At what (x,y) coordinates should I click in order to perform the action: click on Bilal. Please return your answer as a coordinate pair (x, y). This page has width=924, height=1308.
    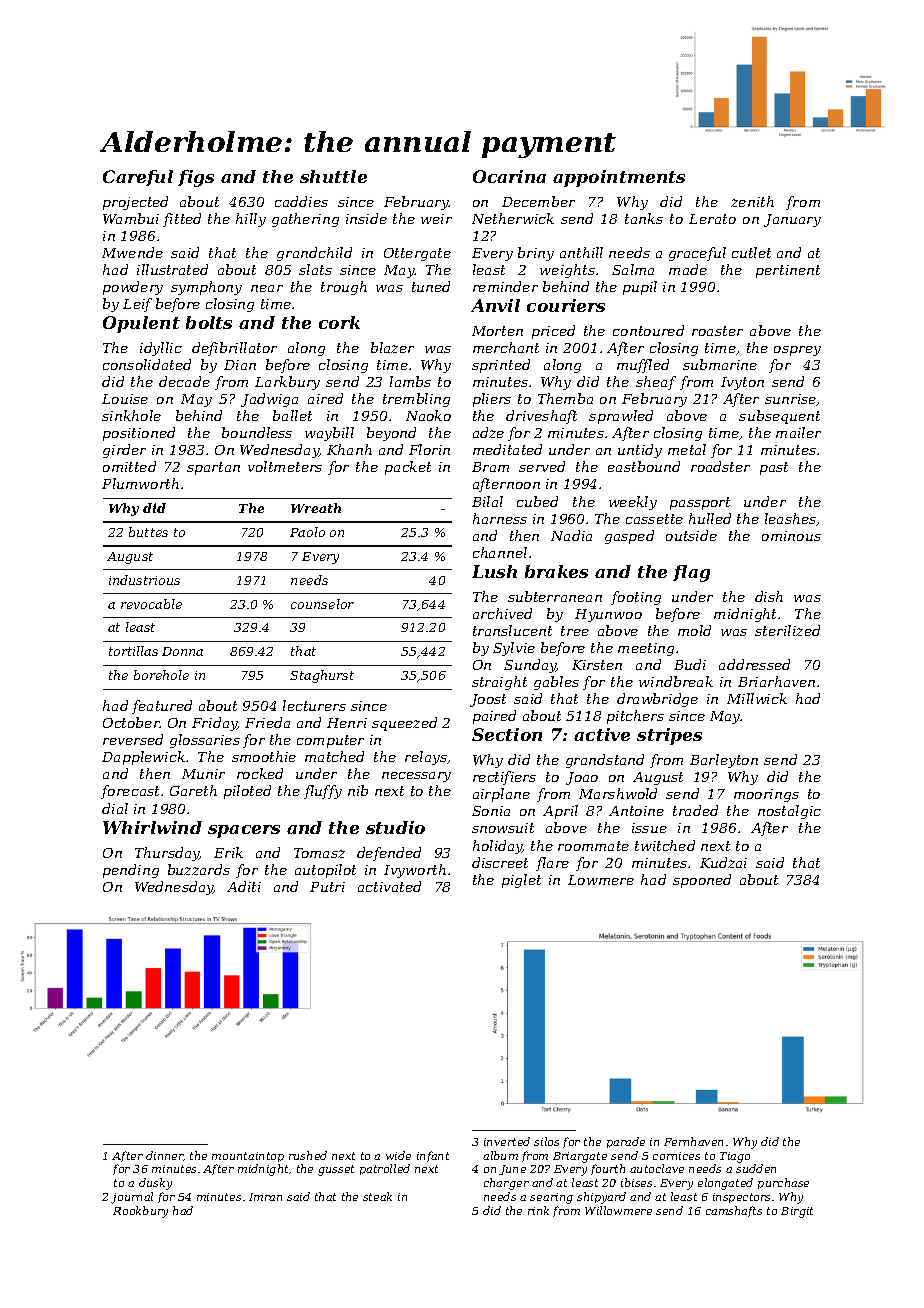
    Looking at the image, I should click on (487, 501).
